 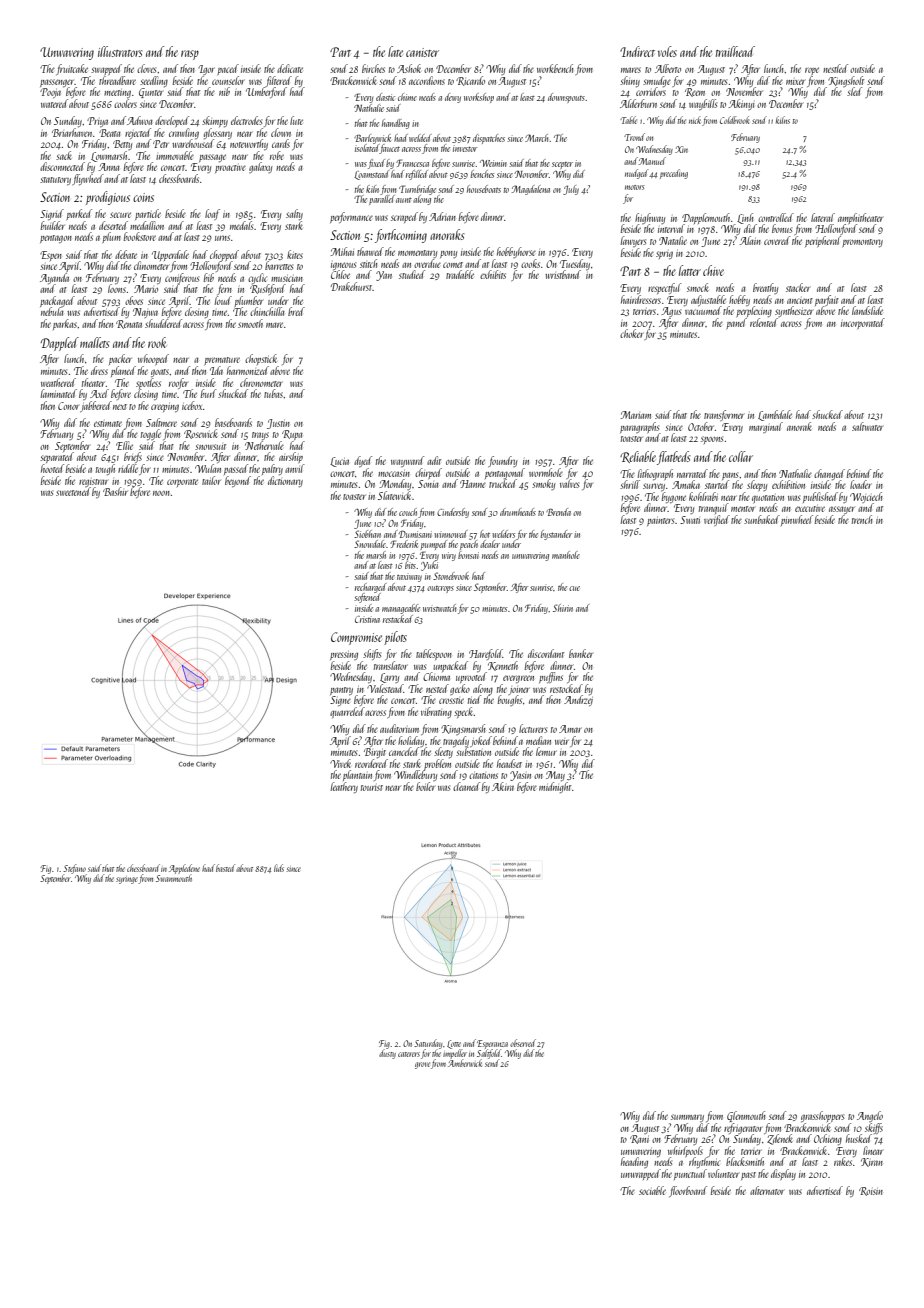 I want to click on midnight, so click(x=555, y=787).
